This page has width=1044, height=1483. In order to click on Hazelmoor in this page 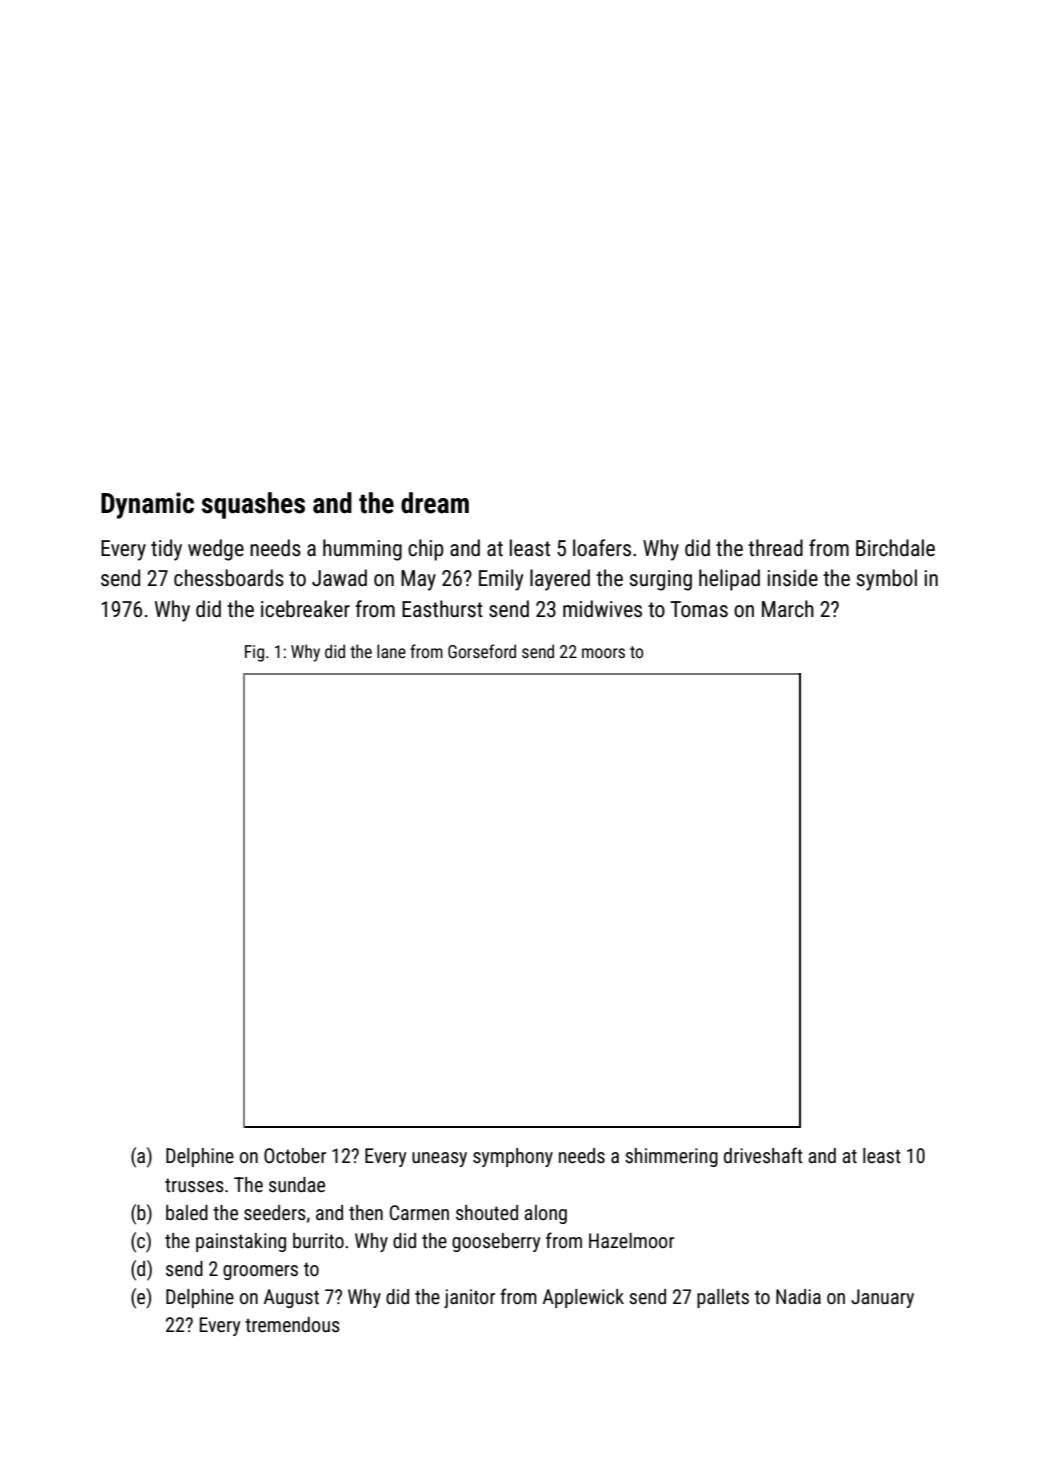, I will do `click(631, 1240)`.
